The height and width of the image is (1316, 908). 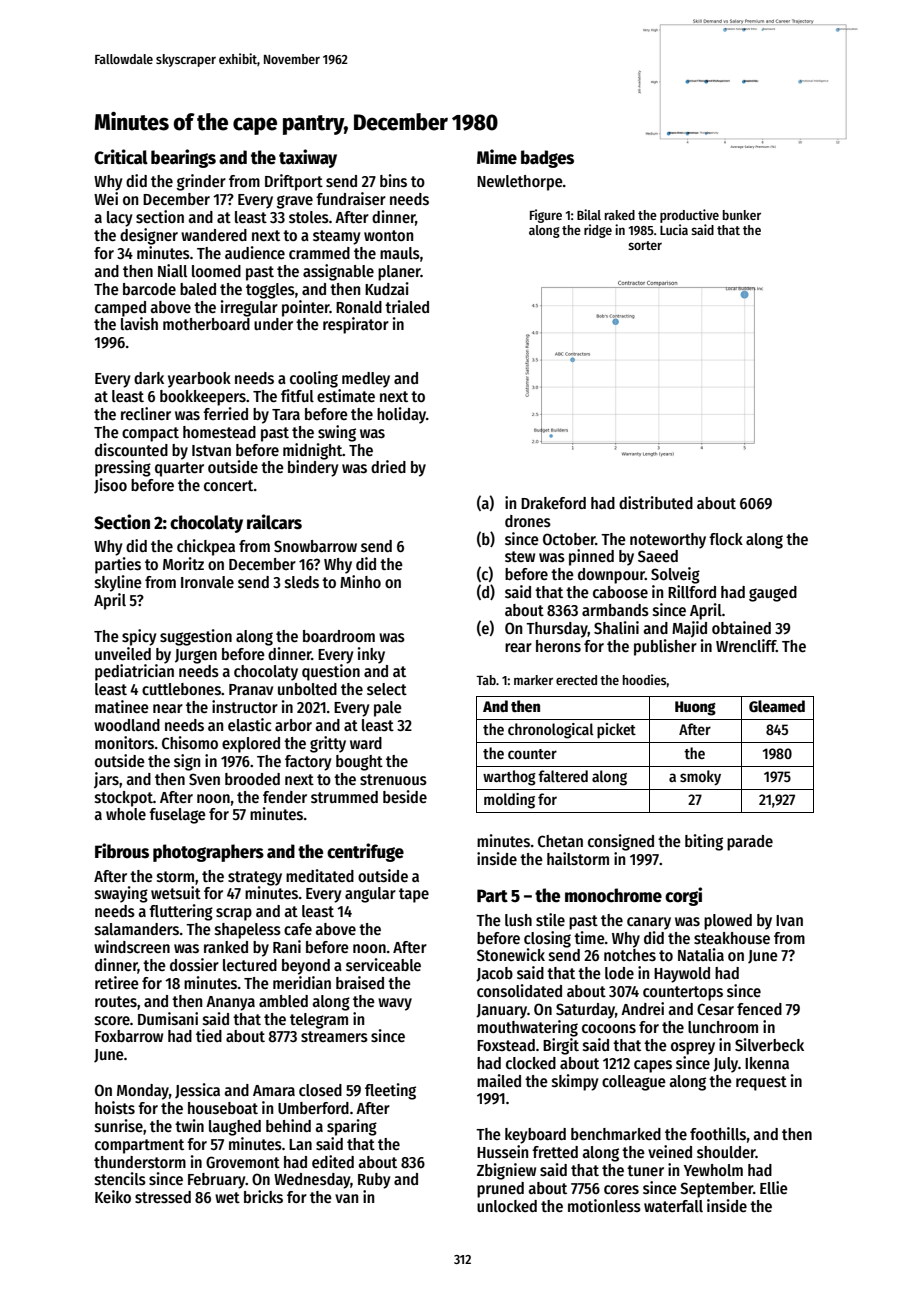 I want to click on bunker, so click(x=742, y=215).
